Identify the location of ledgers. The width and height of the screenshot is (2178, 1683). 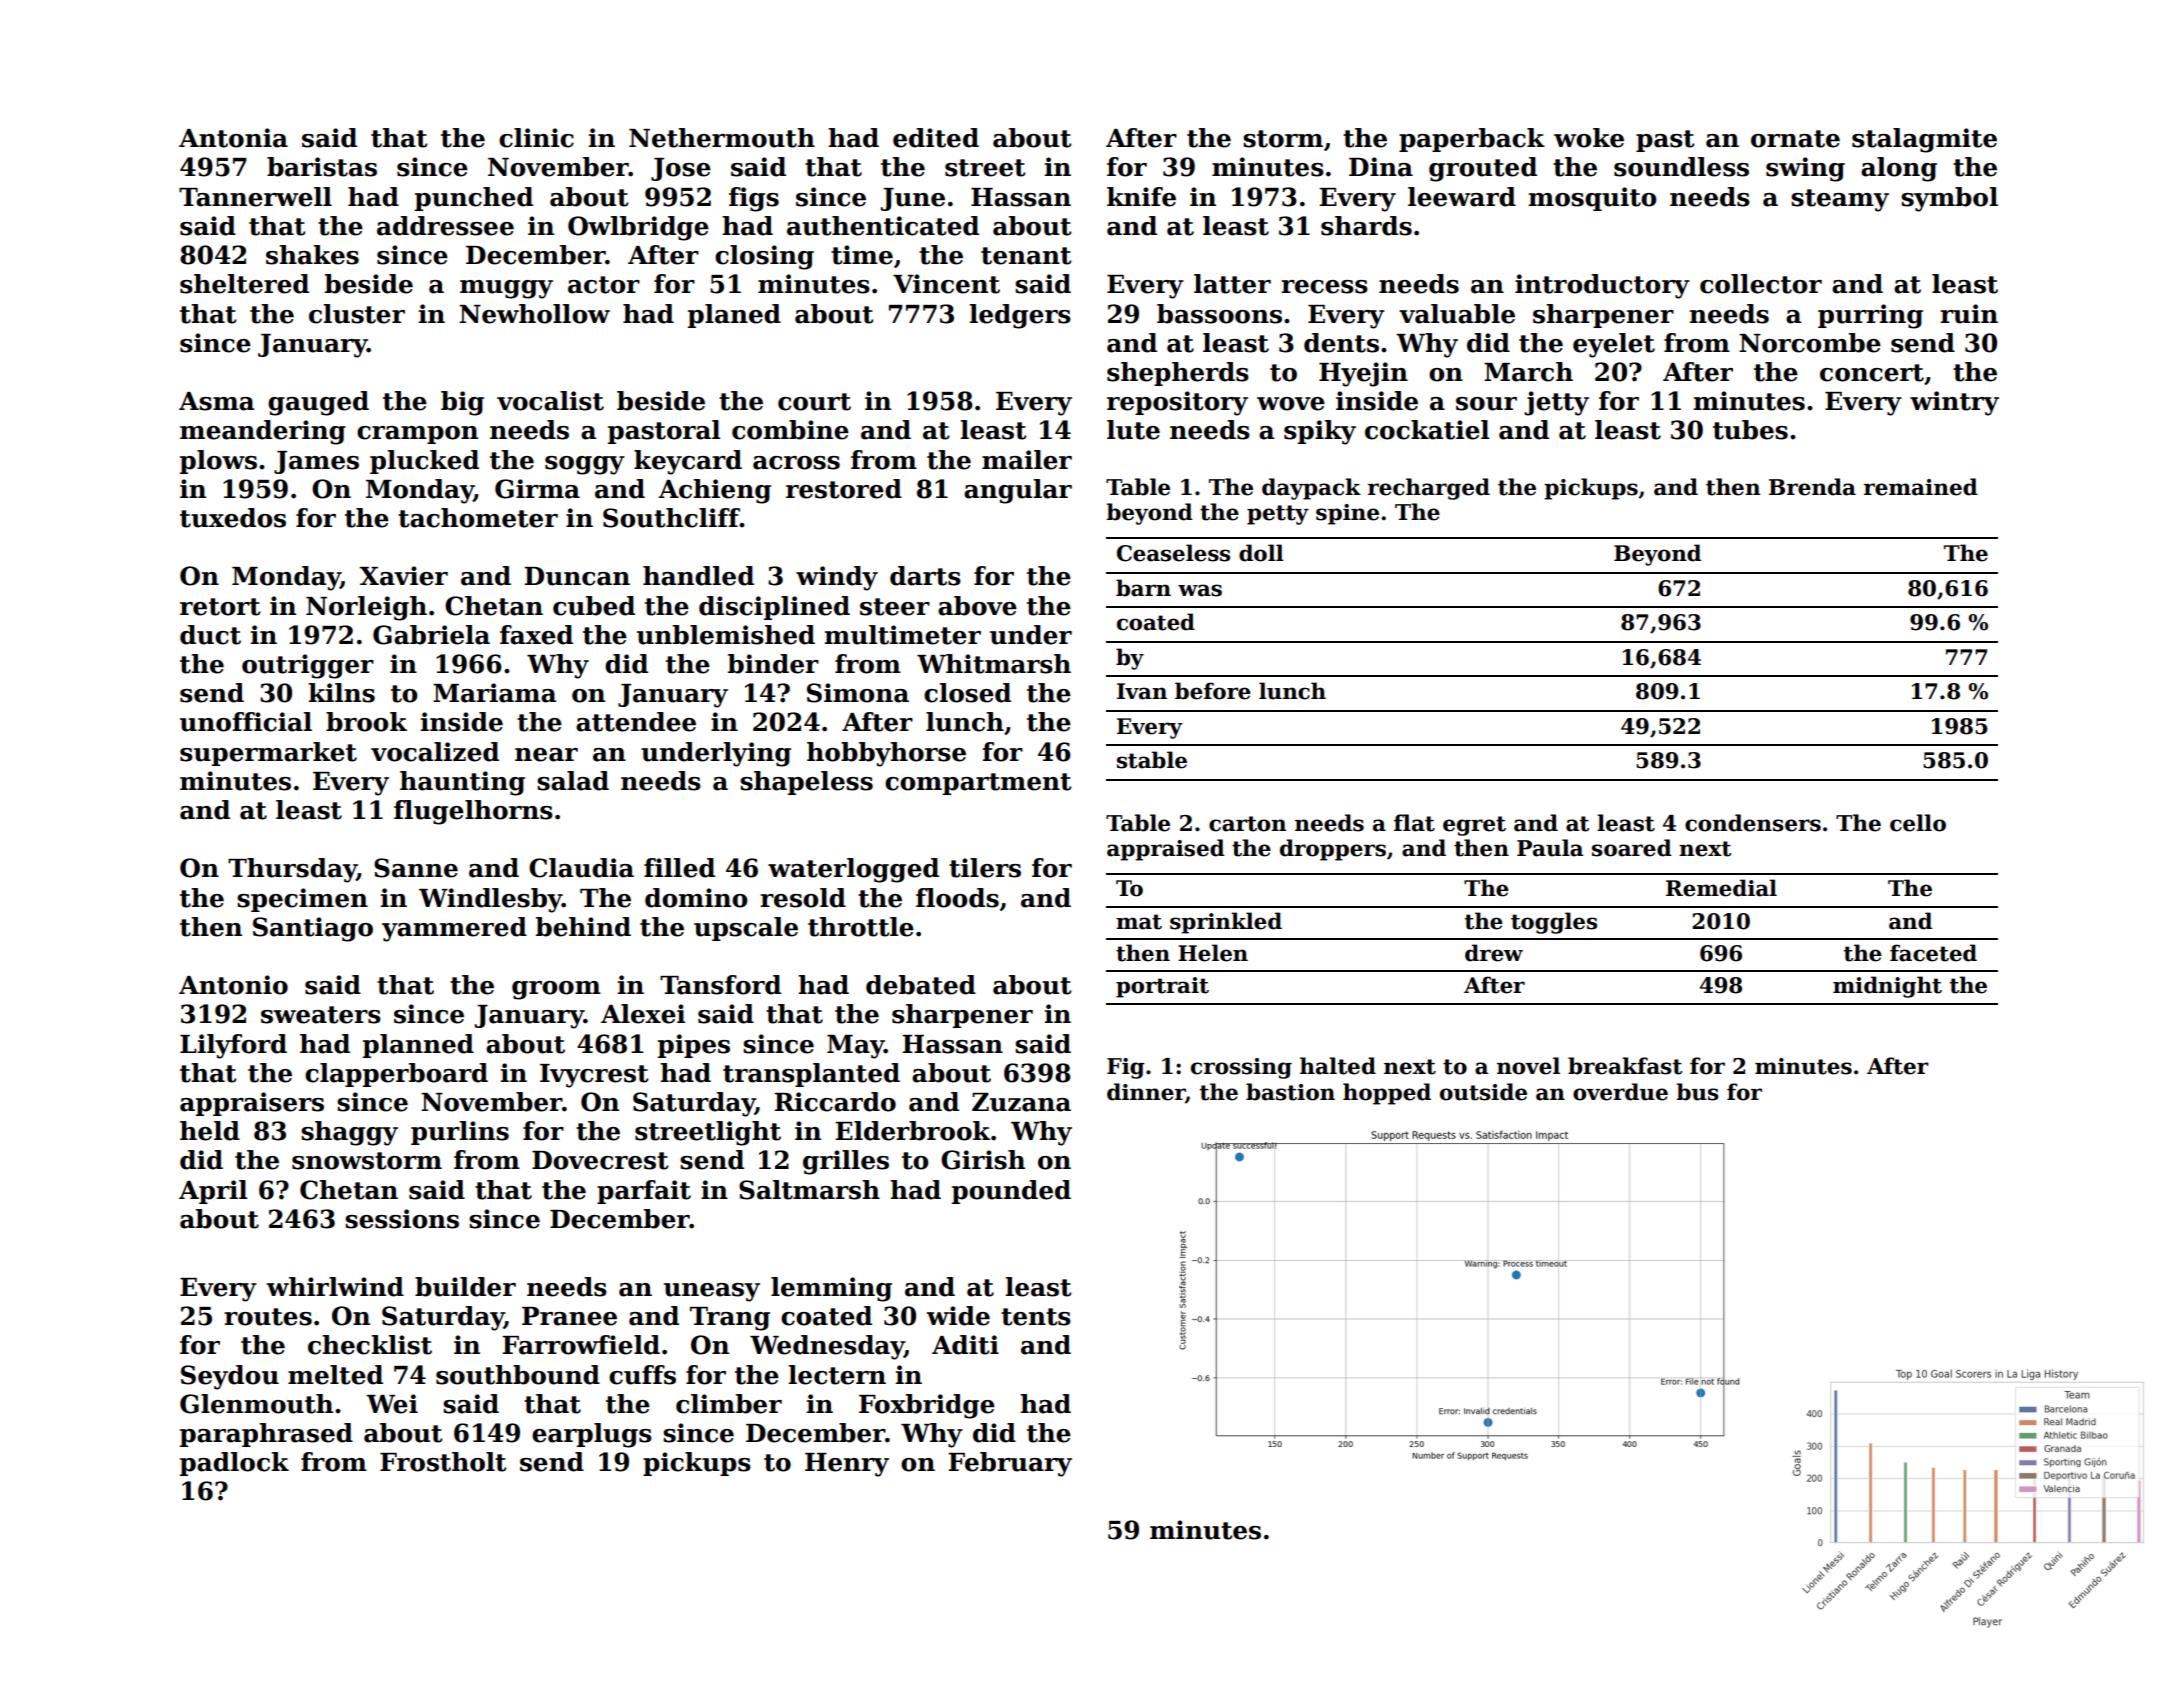
(1020, 316).
